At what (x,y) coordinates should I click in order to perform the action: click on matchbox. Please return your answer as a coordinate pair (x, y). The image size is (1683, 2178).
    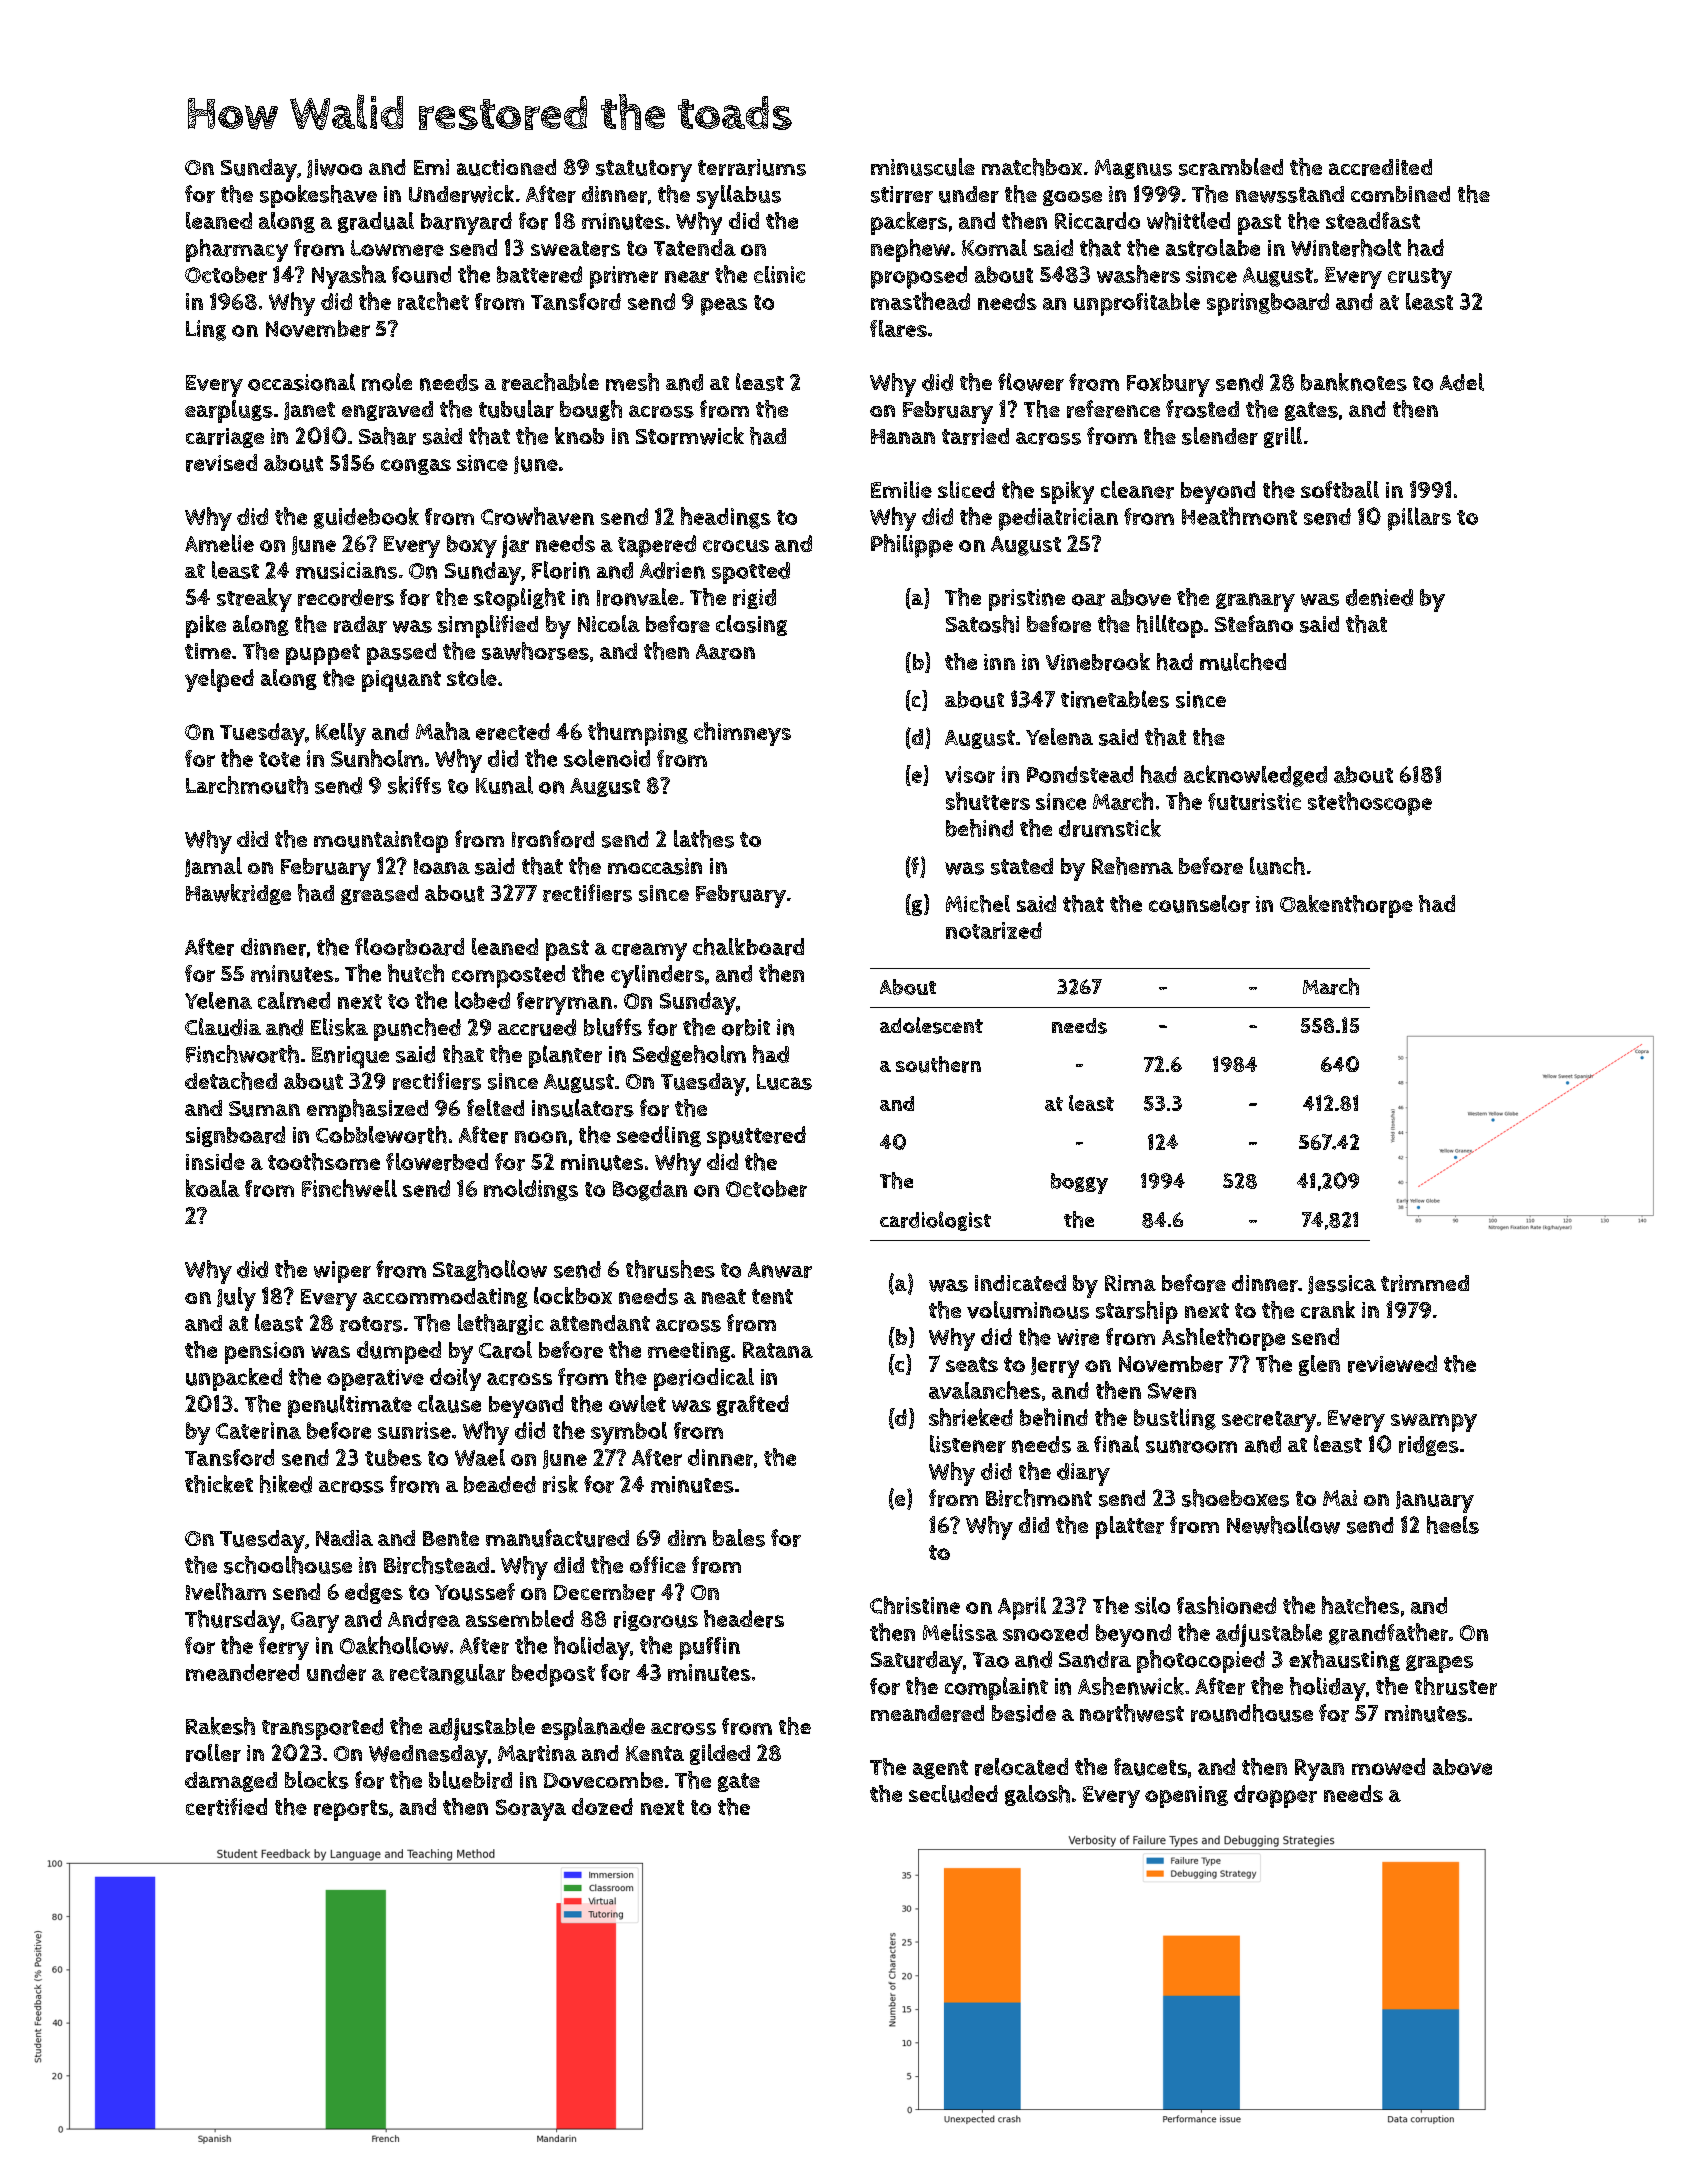
    Looking at the image, I should click on (1032, 167).
